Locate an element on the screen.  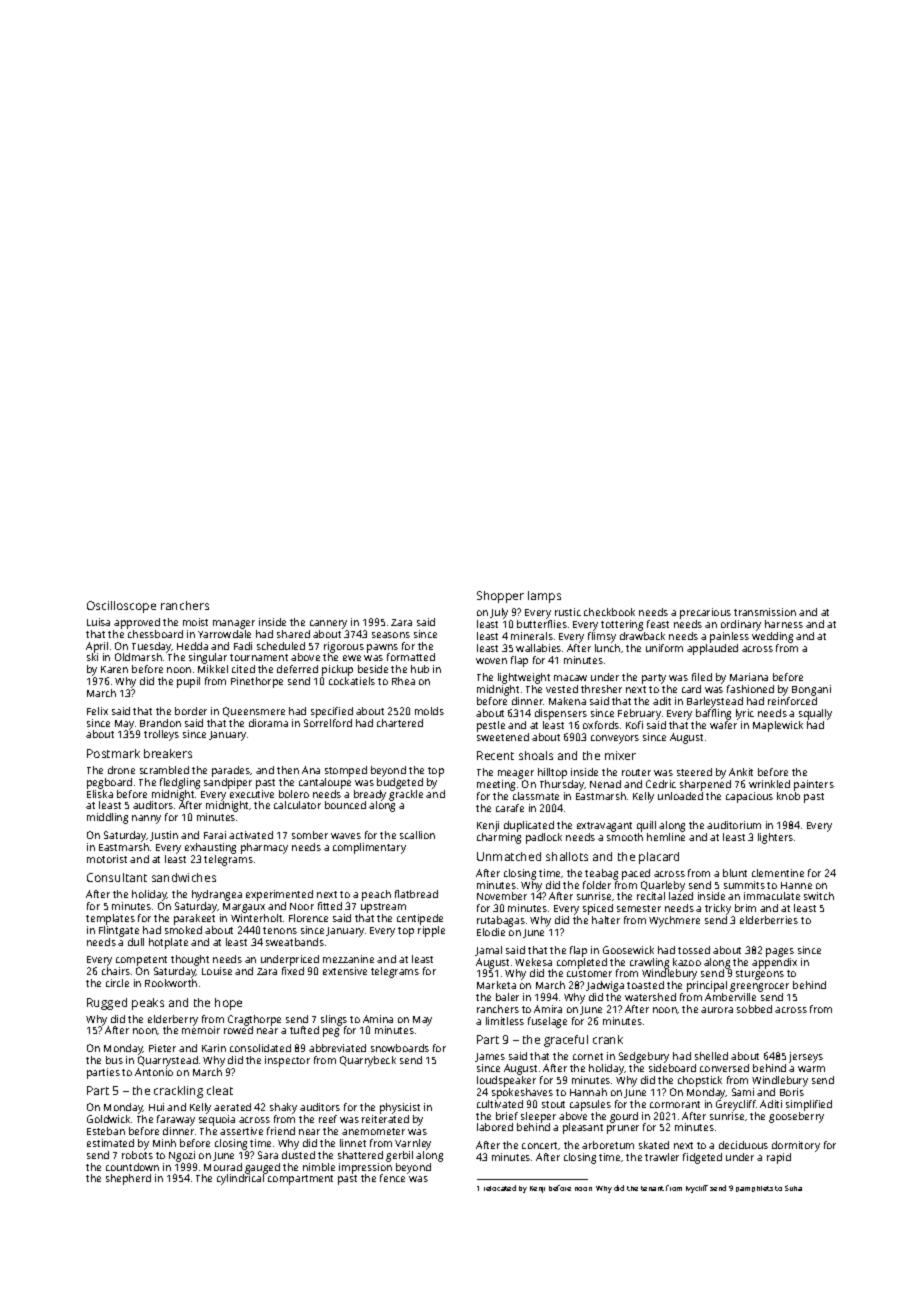
Flintgate is located at coordinates (119, 931).
